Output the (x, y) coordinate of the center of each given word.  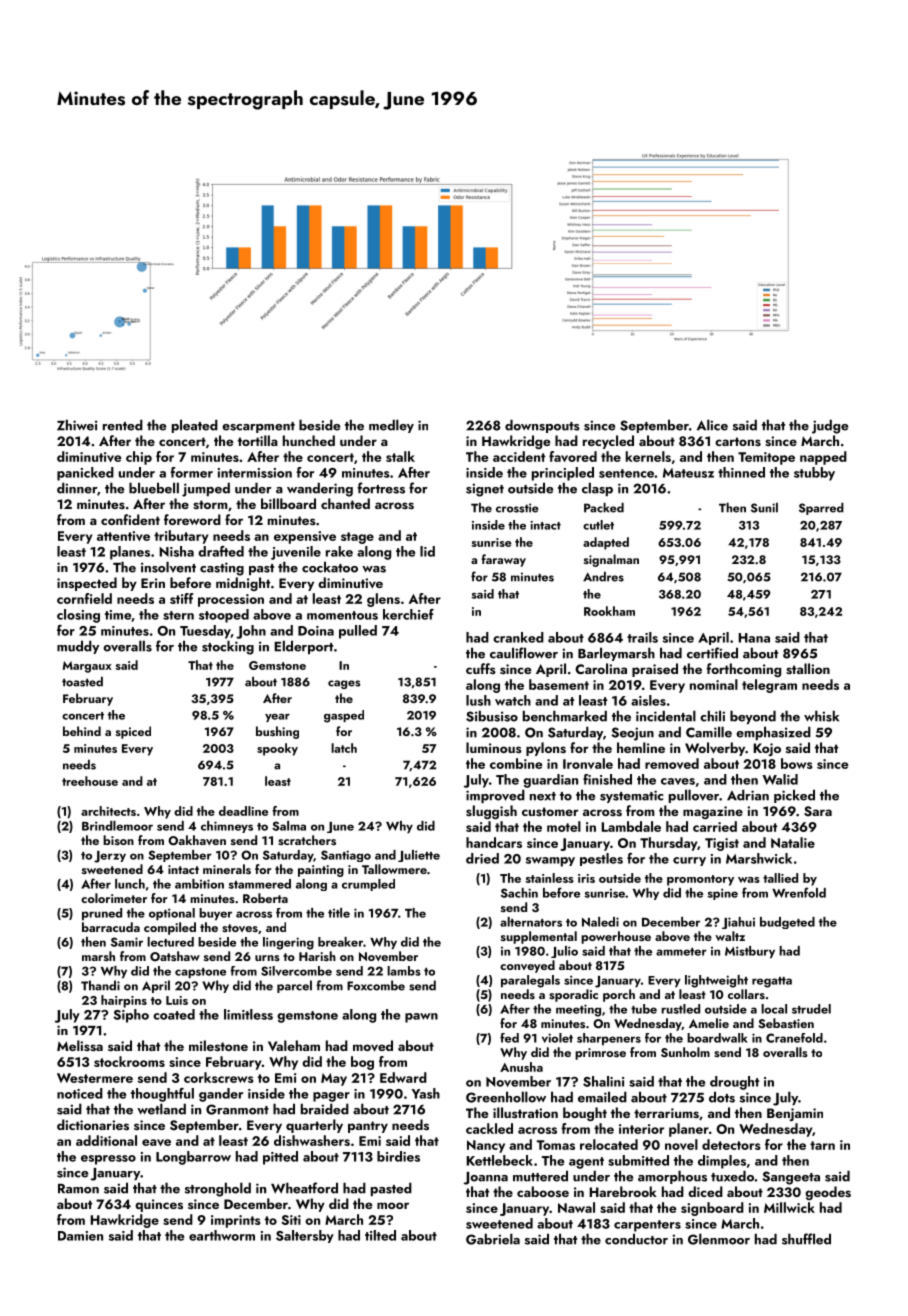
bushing (277, 732)
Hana (754, 638)
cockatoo (330, 567)
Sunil (764, 508)
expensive (305, 537)
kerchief (408, 614)
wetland (161, 1109)
